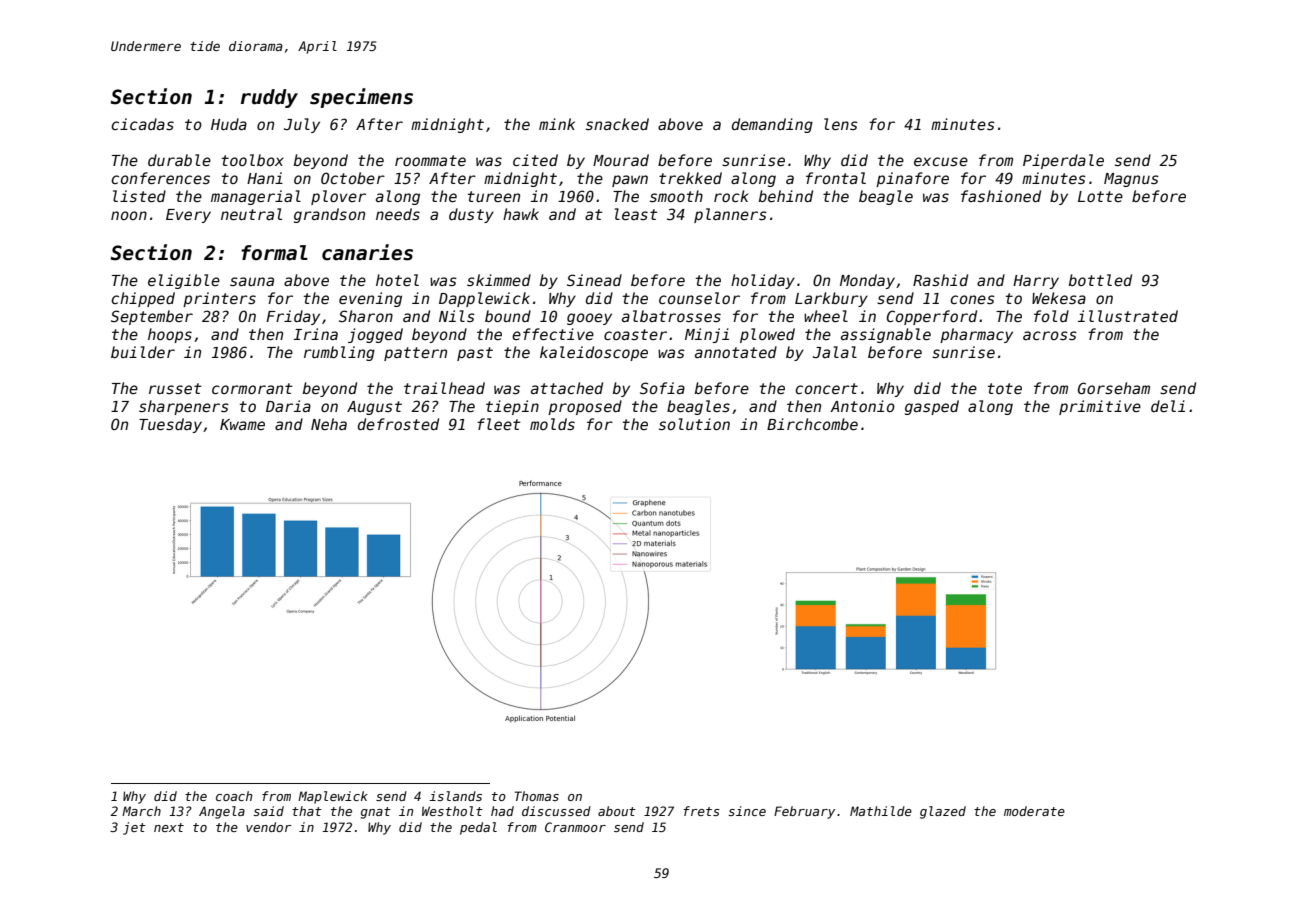 The width and height of the screenshot is (1308, 924). What do you see at coordinates (430, 160) in the screenshot?
I see `roommate` at bounding box center [430, 160].
